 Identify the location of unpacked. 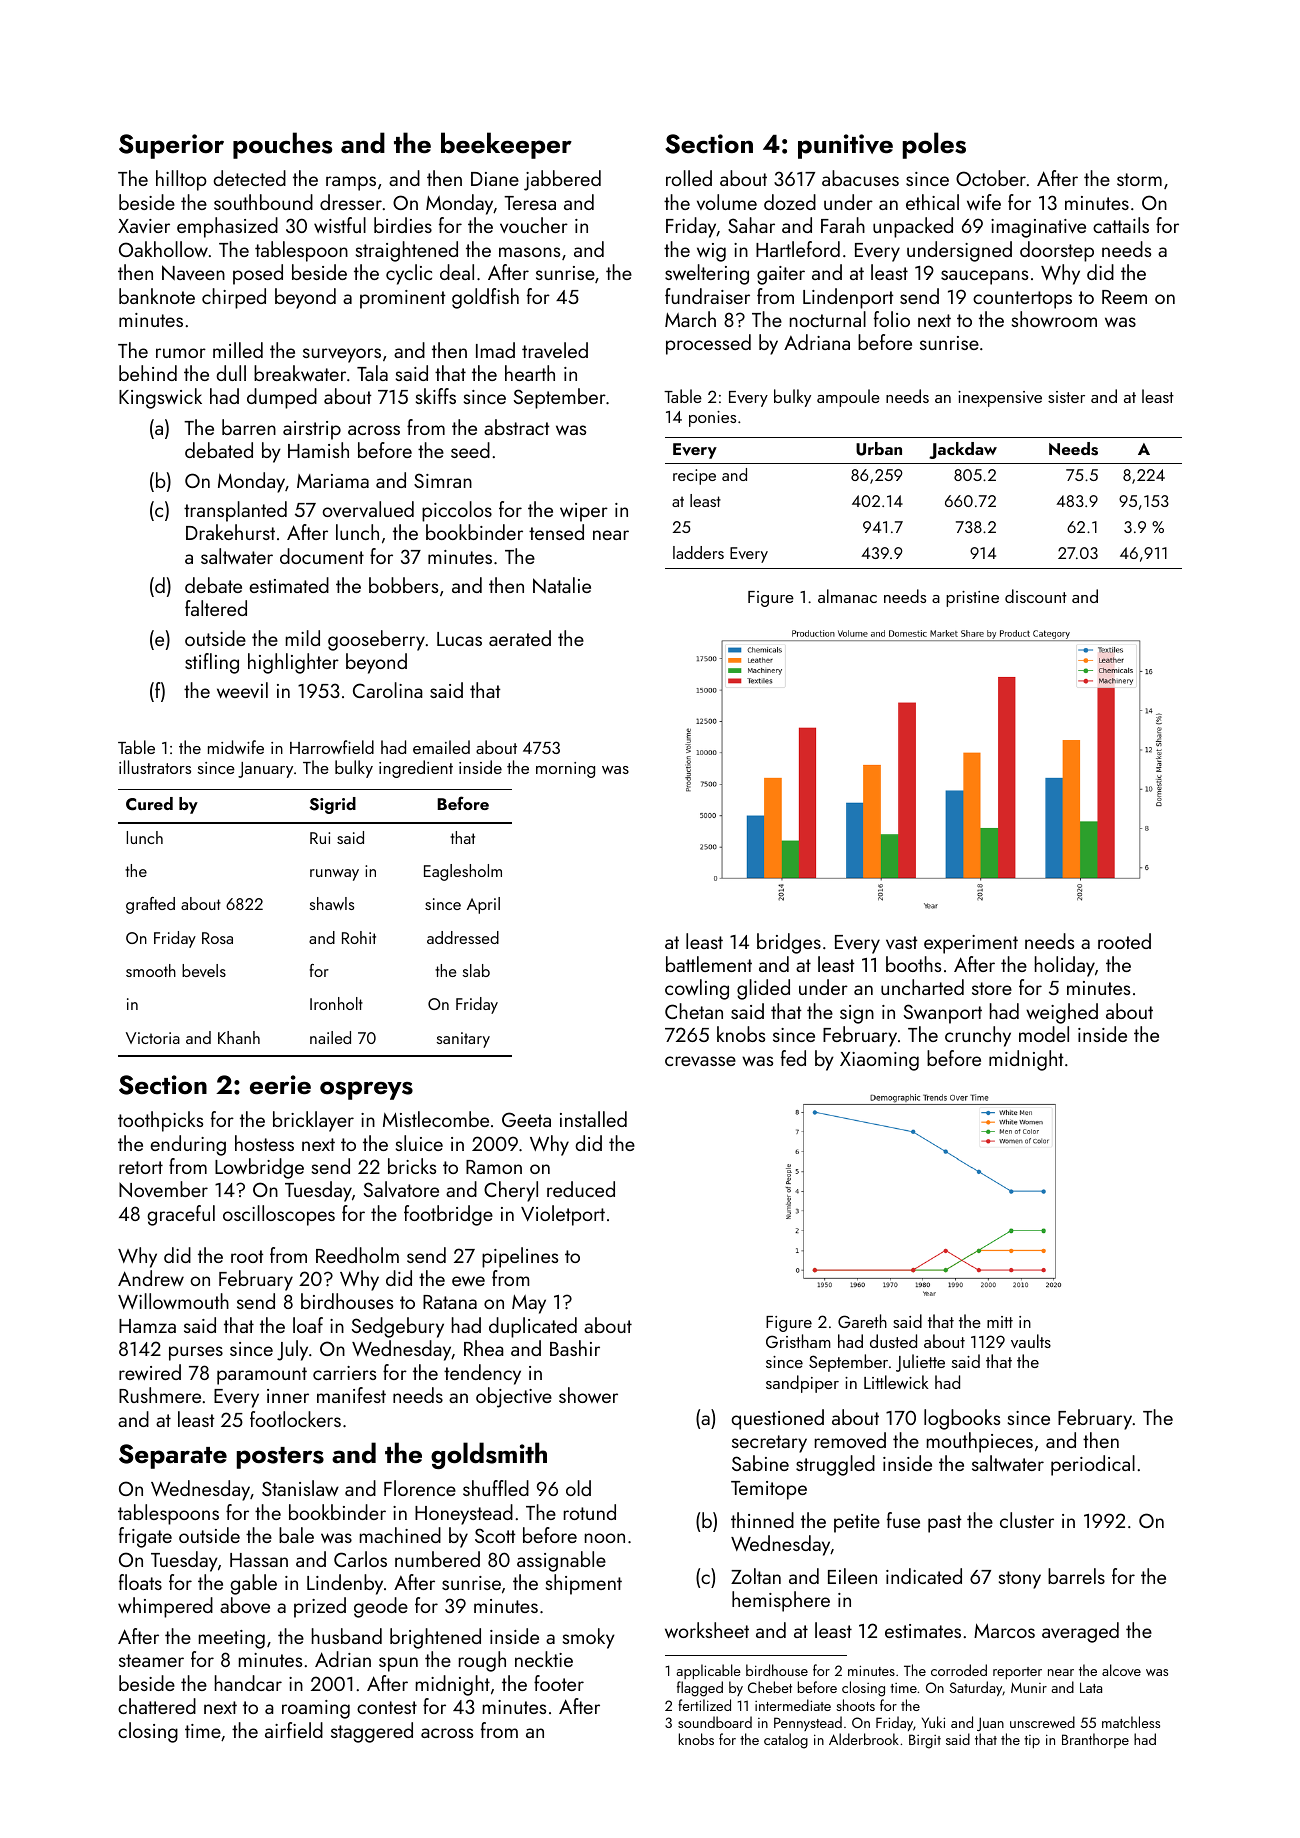
(913, 227).
